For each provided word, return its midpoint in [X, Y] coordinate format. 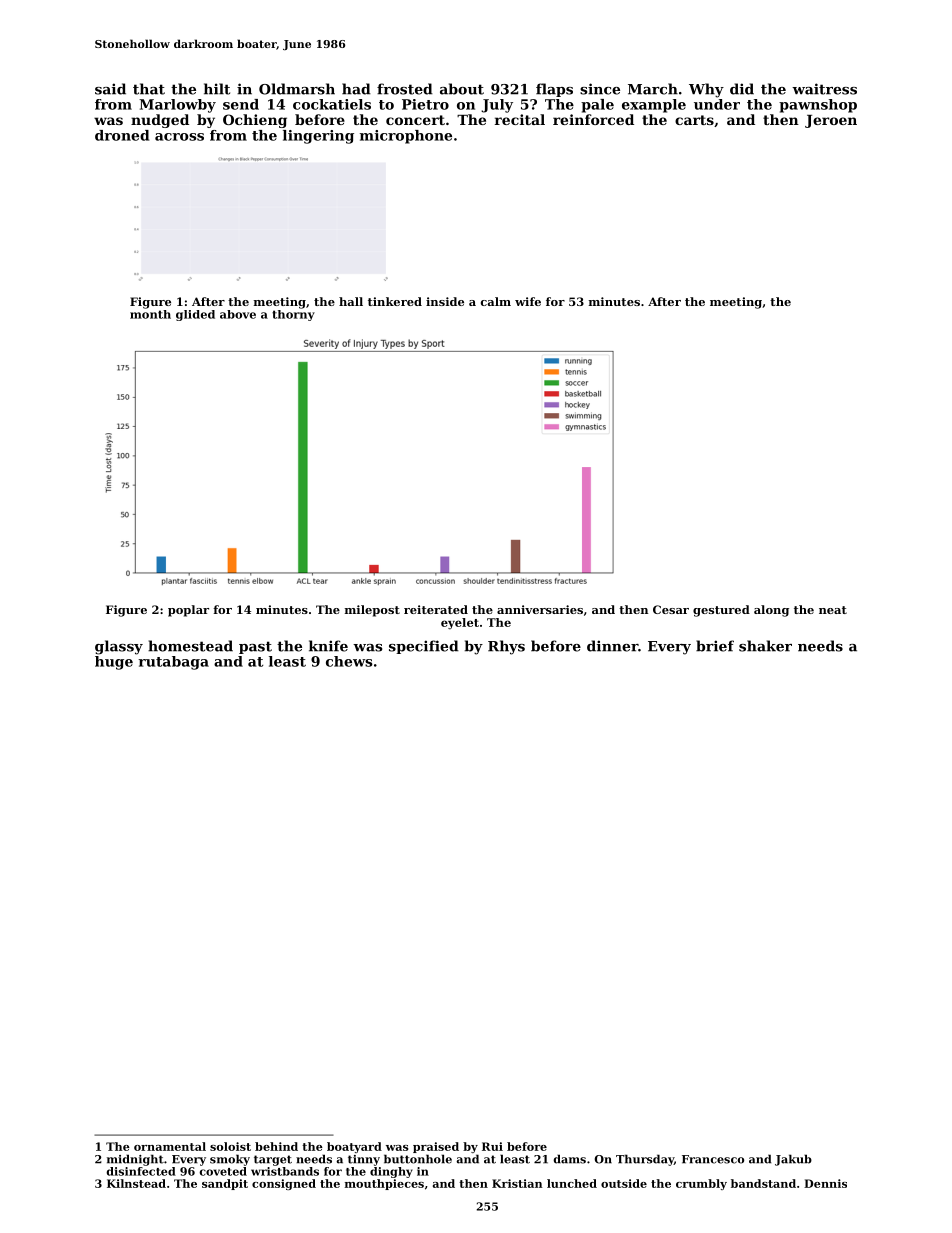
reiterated [436, 609]
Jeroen [831, 121]
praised [436, 1147]
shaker [765, 646]
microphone [406, 137]
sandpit [225, 1184]
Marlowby [177, 106]
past [255, 647]
